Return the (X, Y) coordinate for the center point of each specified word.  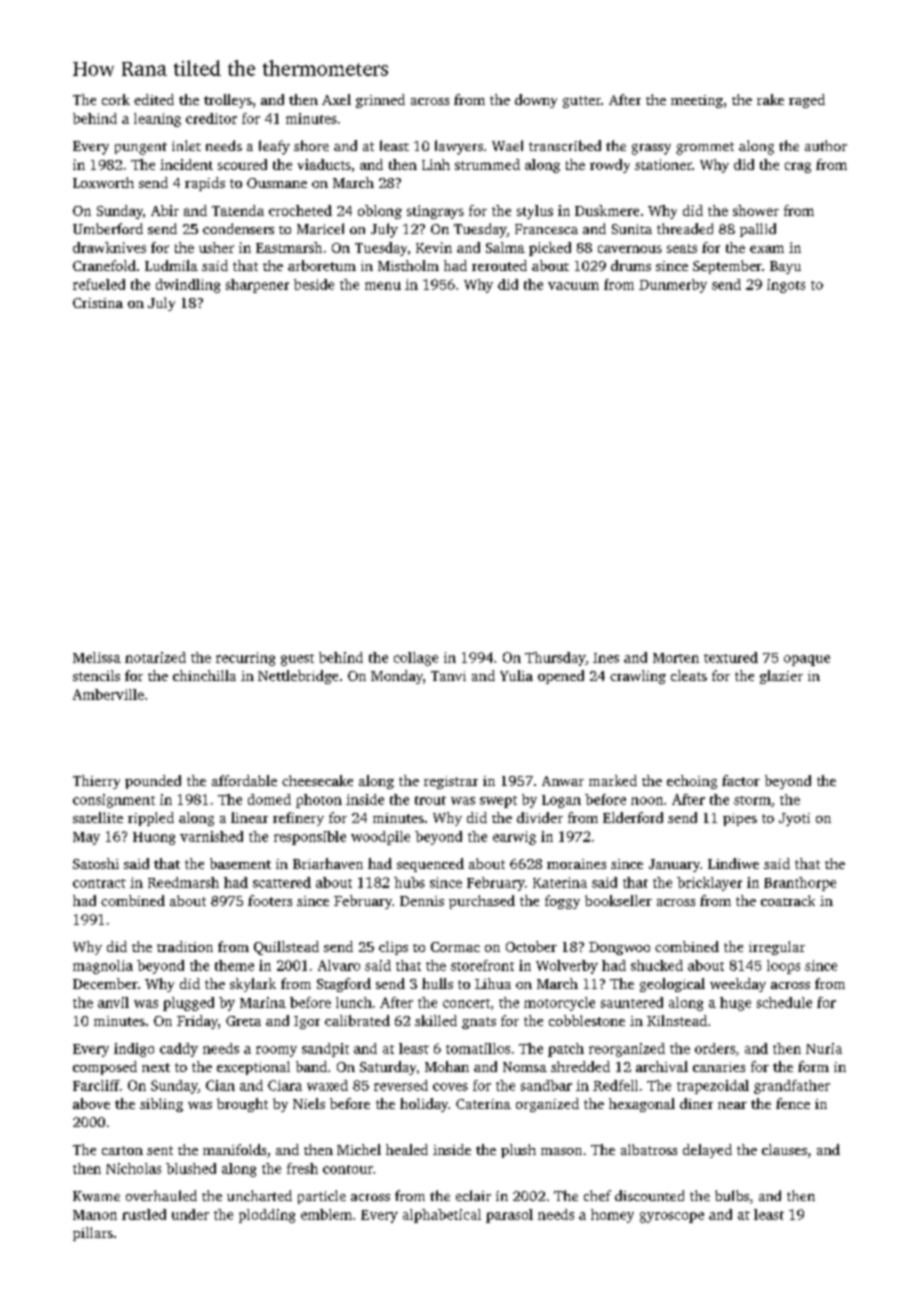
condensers (238, 228)
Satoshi (96, 863)
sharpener (257, 286)
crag (798, 167)
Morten (676, 658)
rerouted (499, 265)
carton (122, 1150)
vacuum (573, 286)
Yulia (516, 675)
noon (647, 801)
